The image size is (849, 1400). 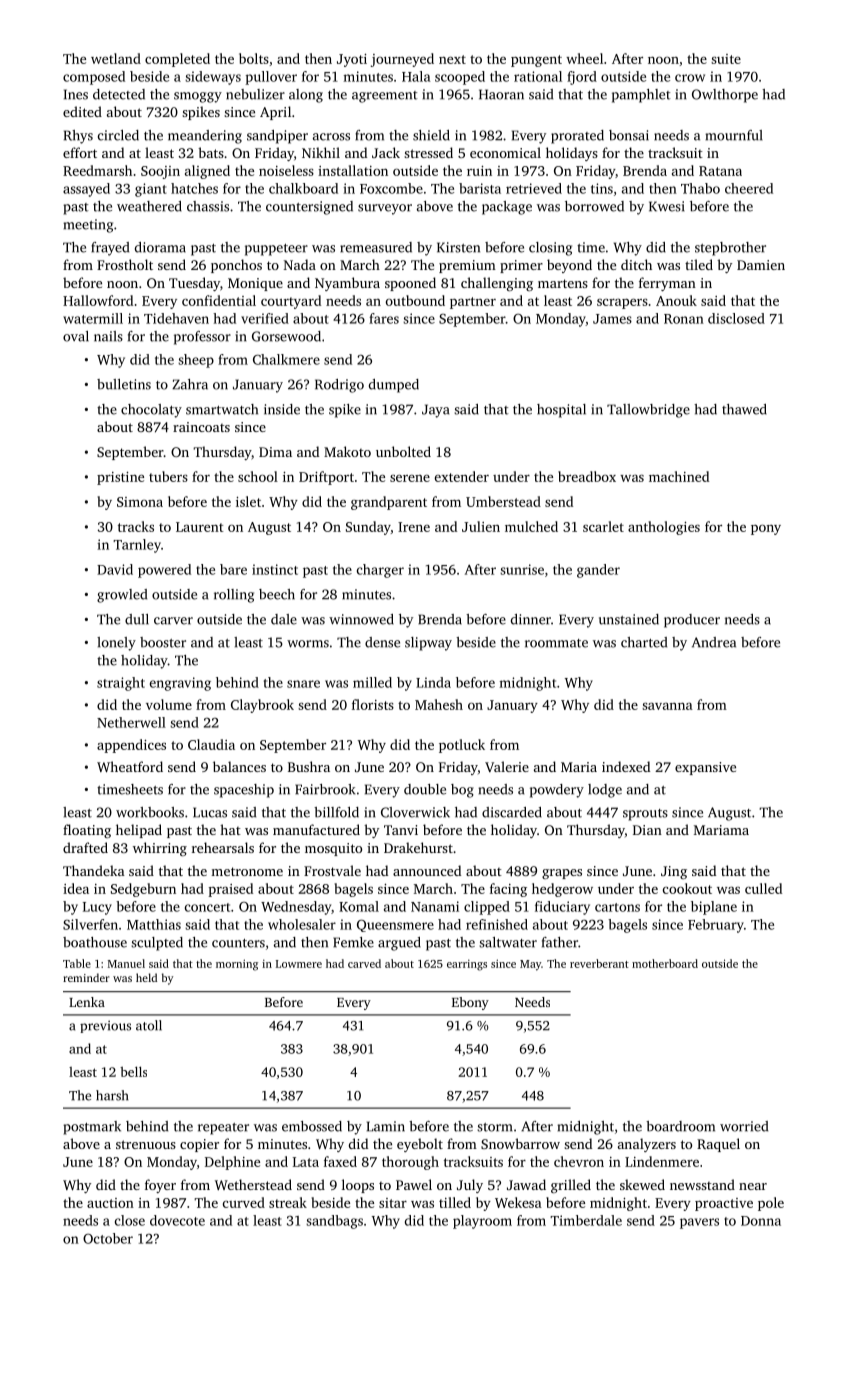 I want to click on suite, so click(x=726, y=59).
